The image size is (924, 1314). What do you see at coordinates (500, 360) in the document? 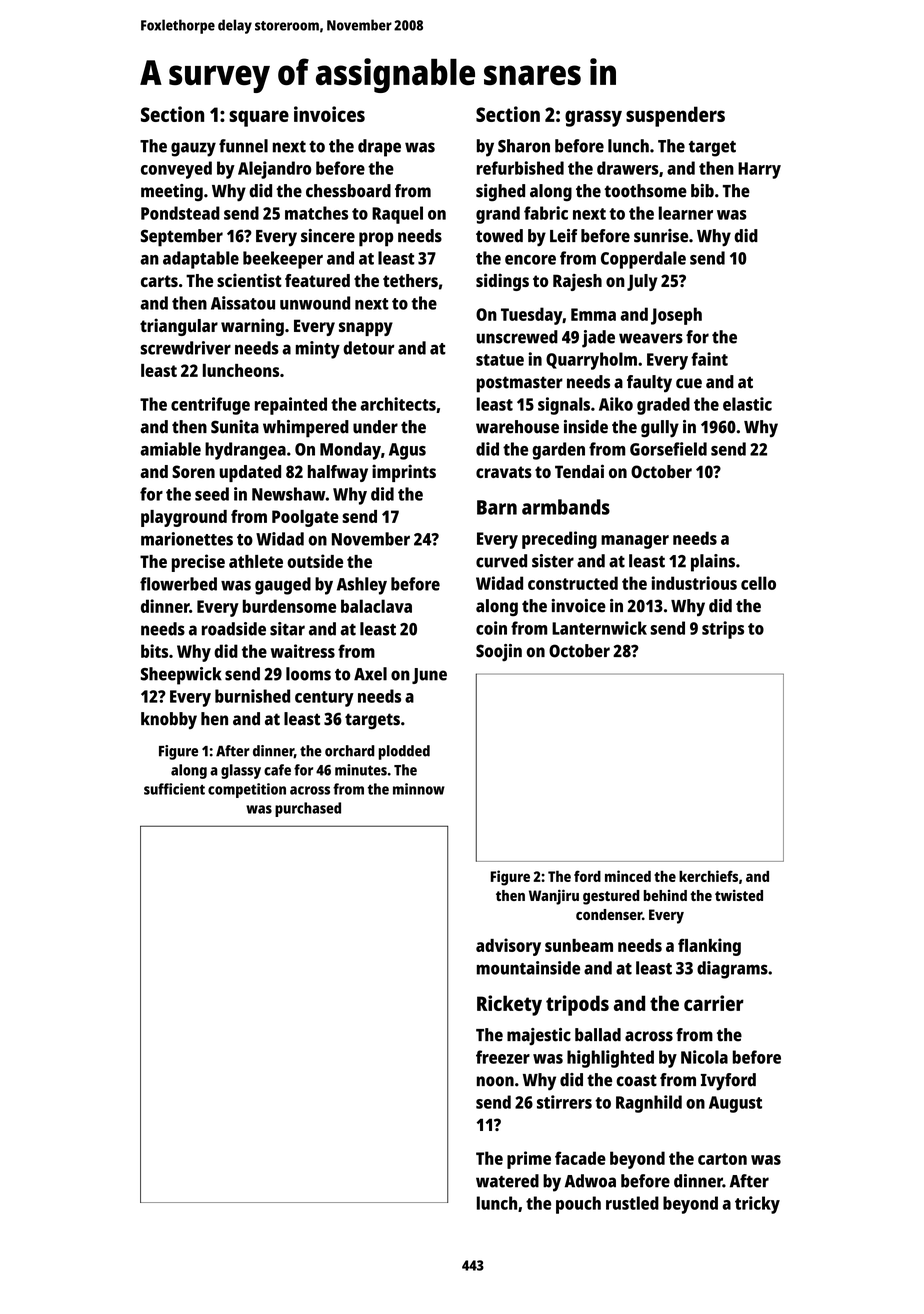
I see `statue` at bounding box center [500, 360].
